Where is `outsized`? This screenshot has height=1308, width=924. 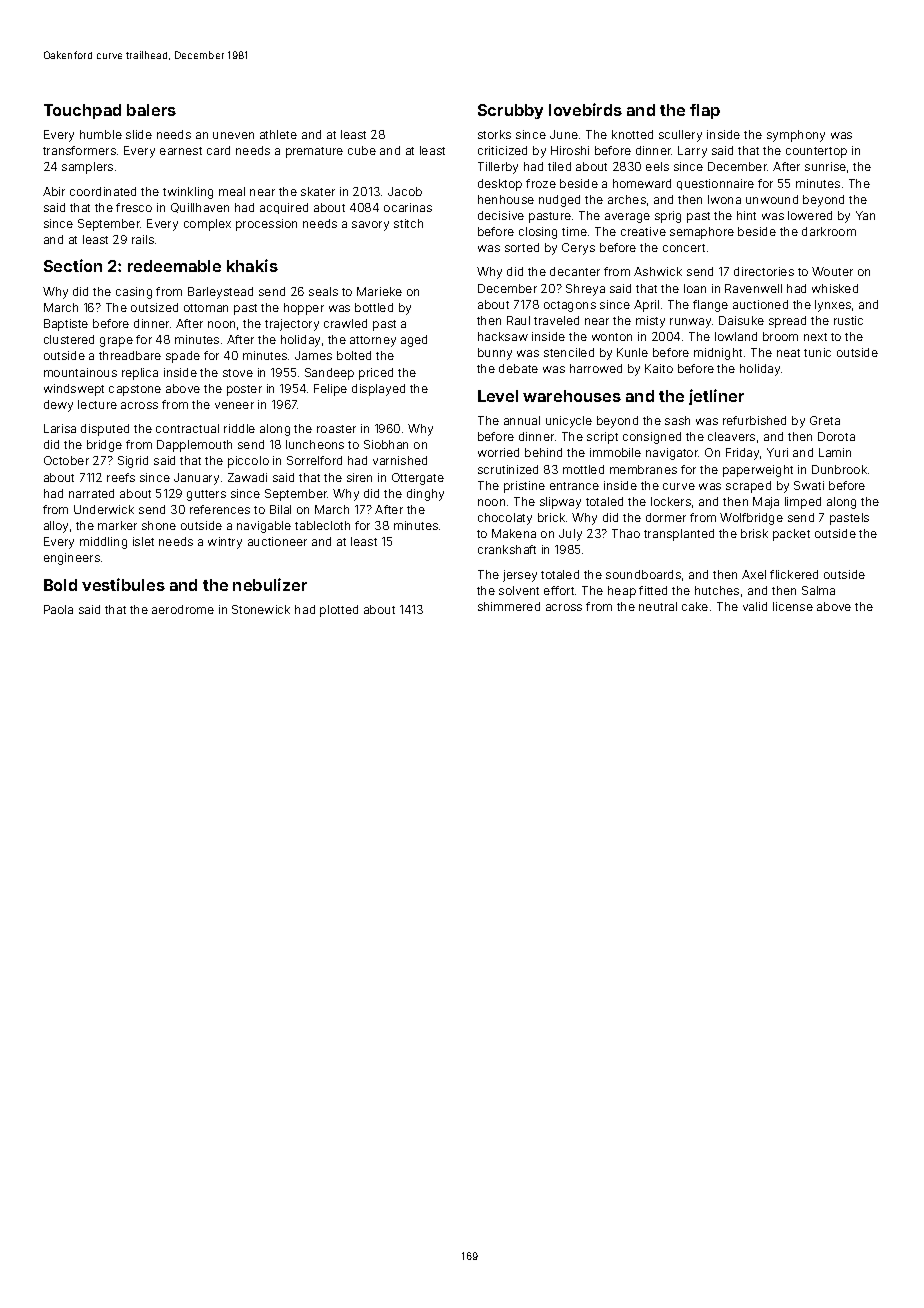
outsized is located at coordinates (154, 307).
